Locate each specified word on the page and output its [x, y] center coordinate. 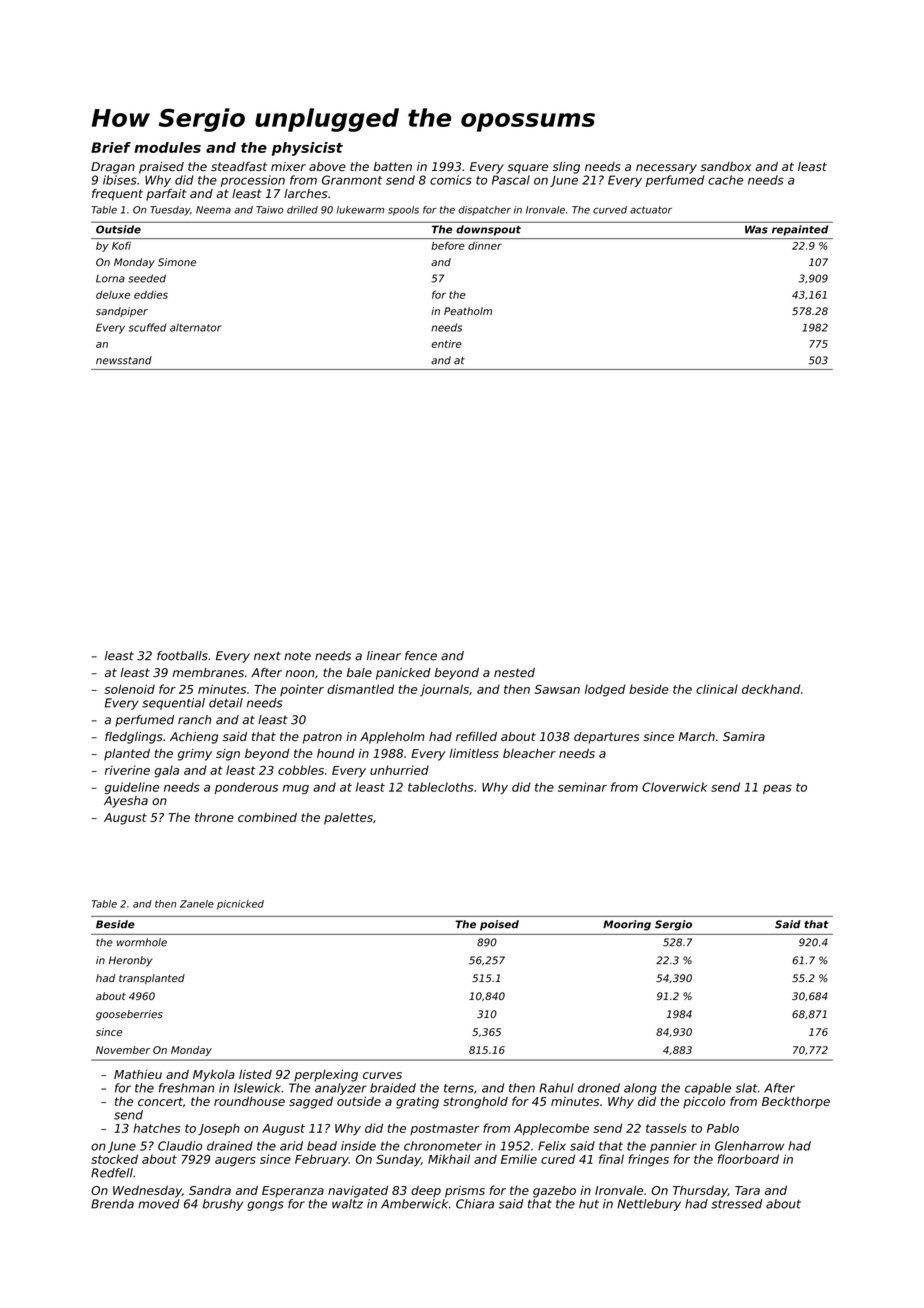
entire [446, 344]
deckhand [771, 689]
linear [384, 656]
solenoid [129, 689]
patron [322, 738]
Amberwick [414, 1204]
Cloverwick [675, 787]
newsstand [124, 360]
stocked [114, 1159]
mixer [288, 166]
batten [392, 166]
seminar [582, 787]
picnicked [240, 905]
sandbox [725, 166]
